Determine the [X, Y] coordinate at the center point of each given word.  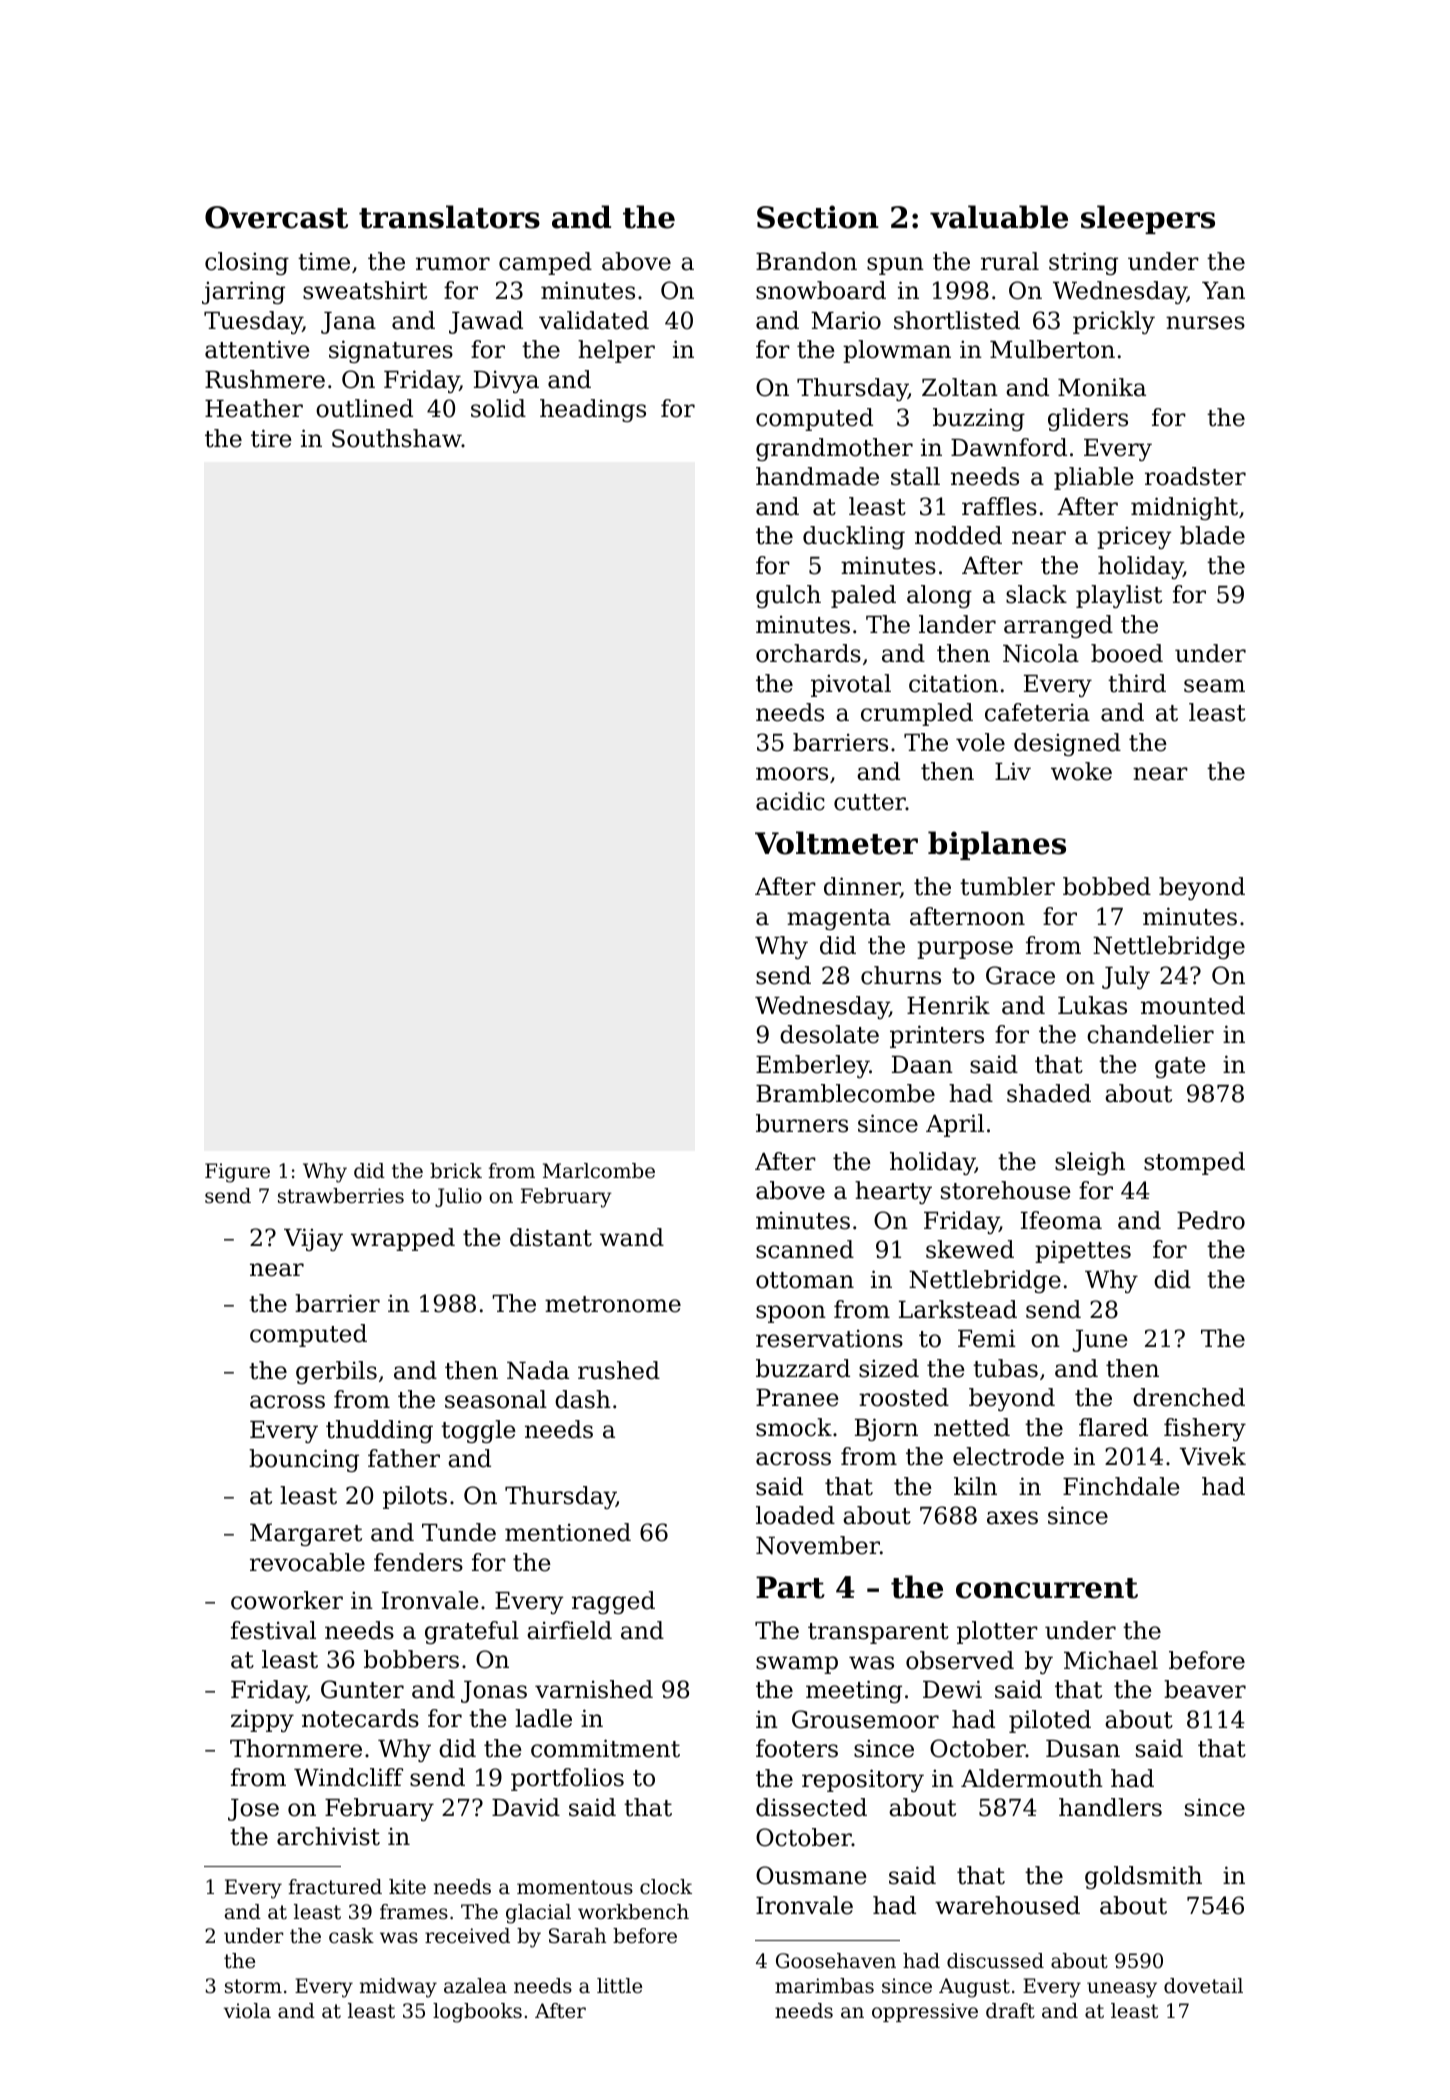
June [1100, 1341]
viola [247, 2011]
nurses [1205, 323]
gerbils [336, 1372]
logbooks [477, 2013]
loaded [795, 1515]
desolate [829, 1034]
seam [1214, 686]
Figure [237, 1173]
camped [545, 263]
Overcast [276, 217]
